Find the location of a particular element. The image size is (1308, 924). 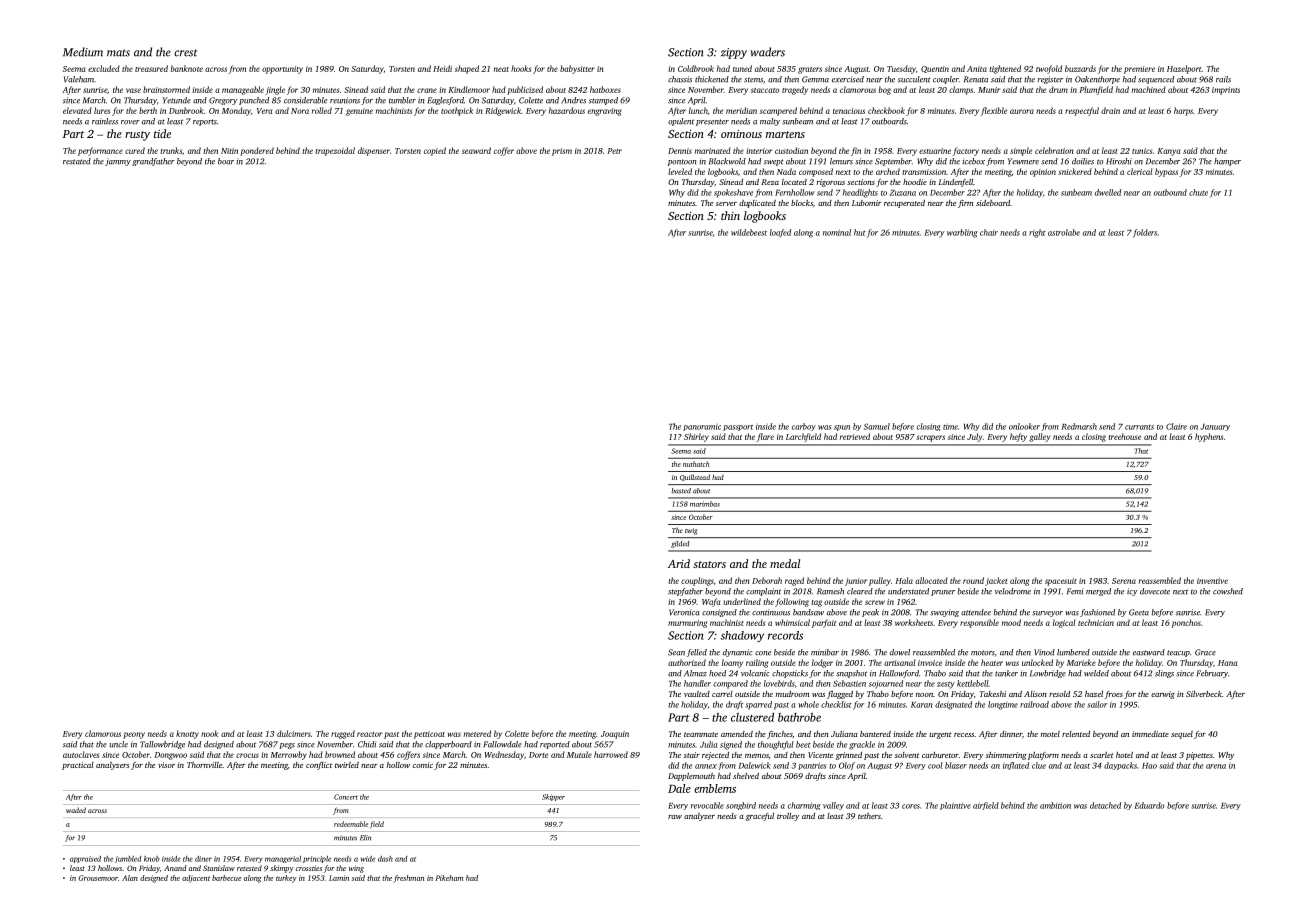

Eduardo is located at coordinates (1149, 805).
